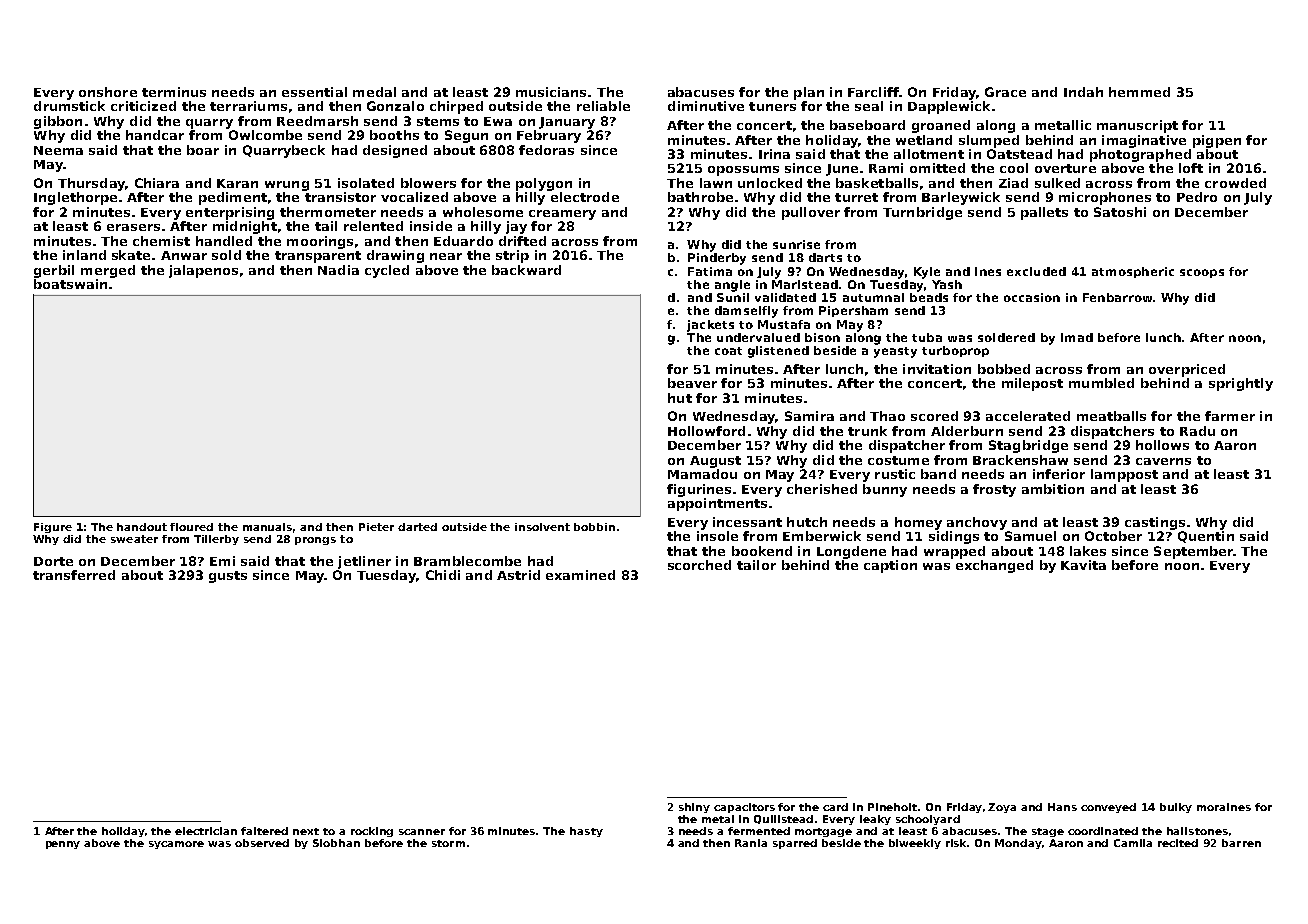 The height and width of the document is (924, 1308). I want to click on Pieter, so click(376, 527).
